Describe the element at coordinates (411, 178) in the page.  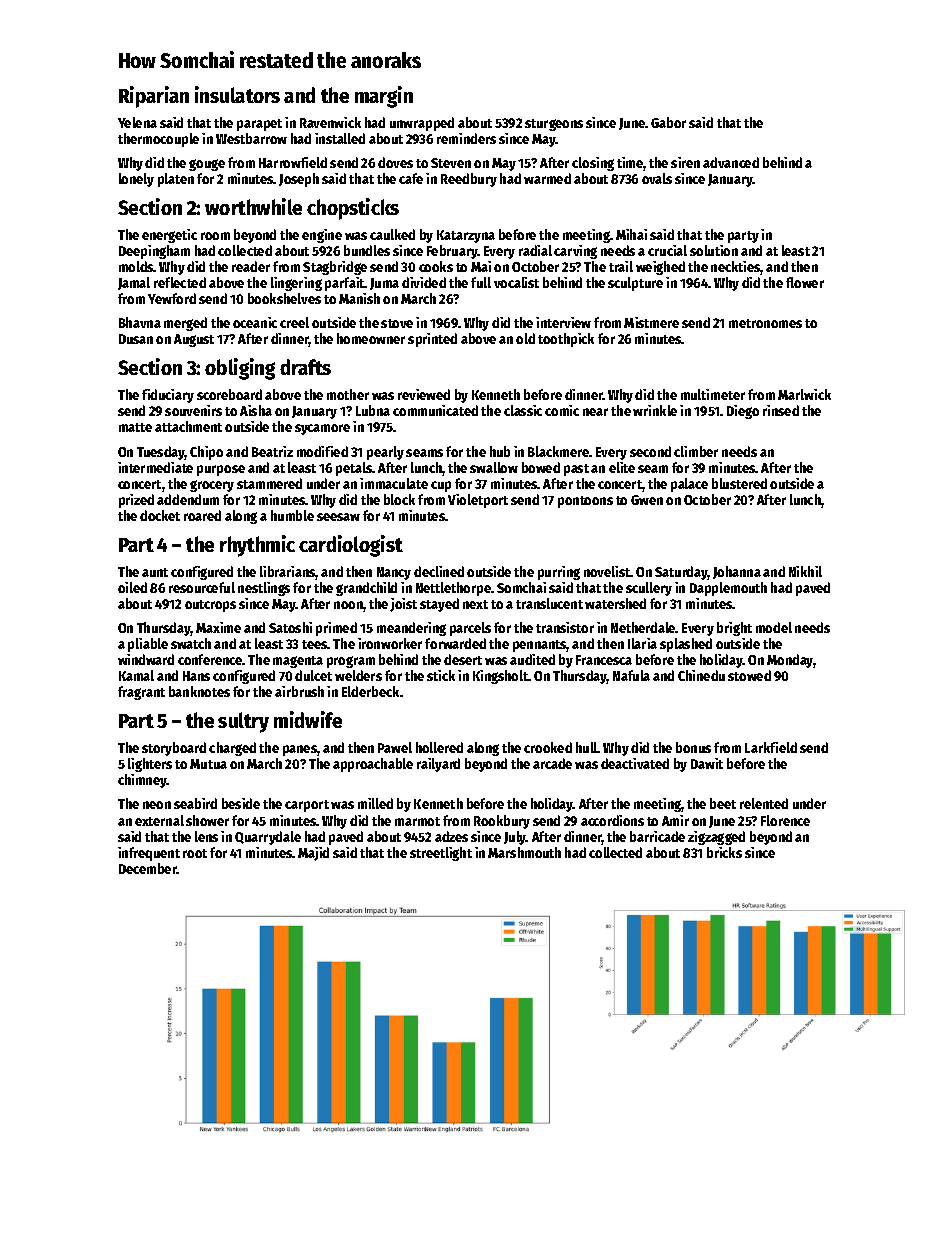
I see `cafe` at that location.
